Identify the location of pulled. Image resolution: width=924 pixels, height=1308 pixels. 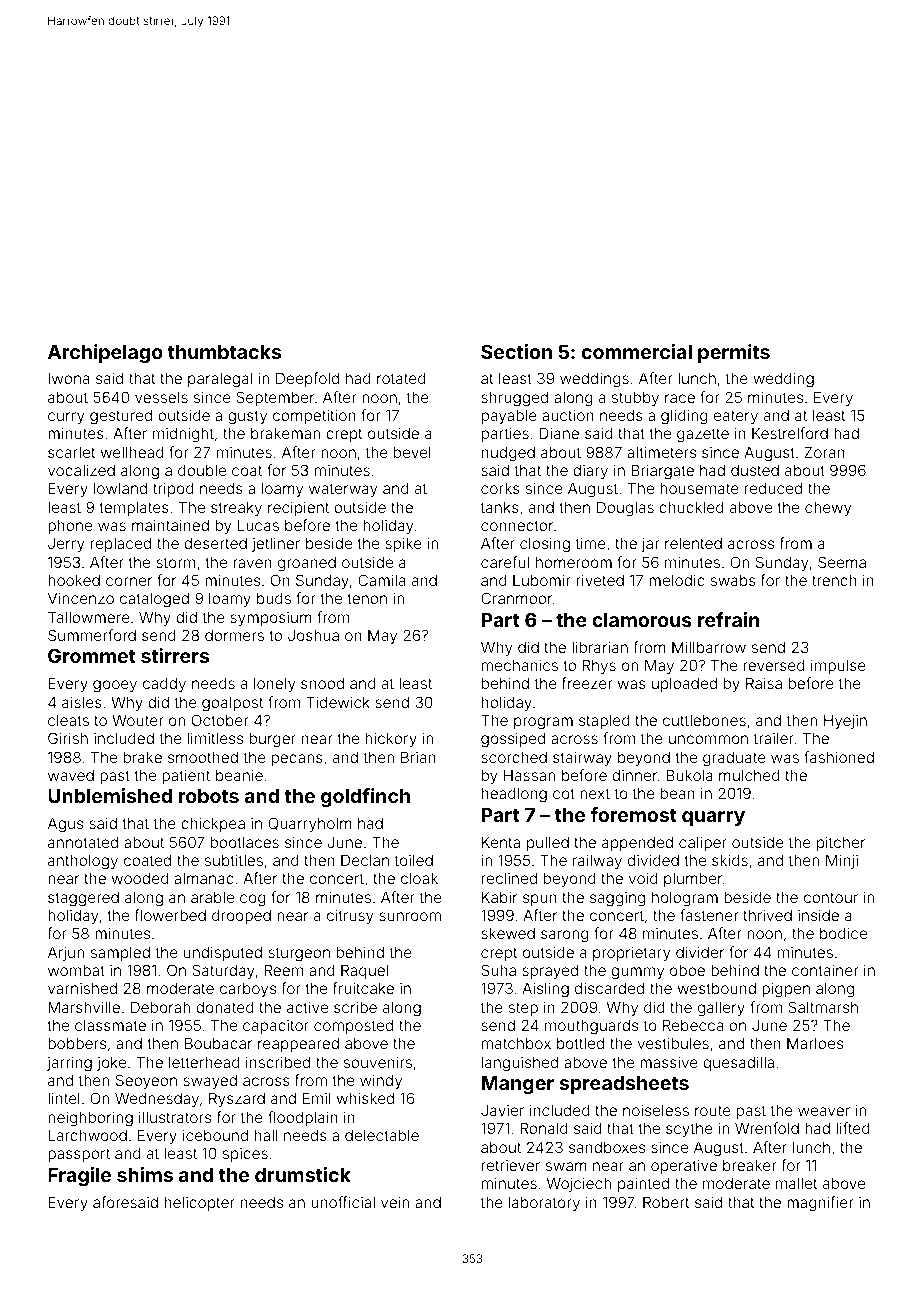
(548, 843).
